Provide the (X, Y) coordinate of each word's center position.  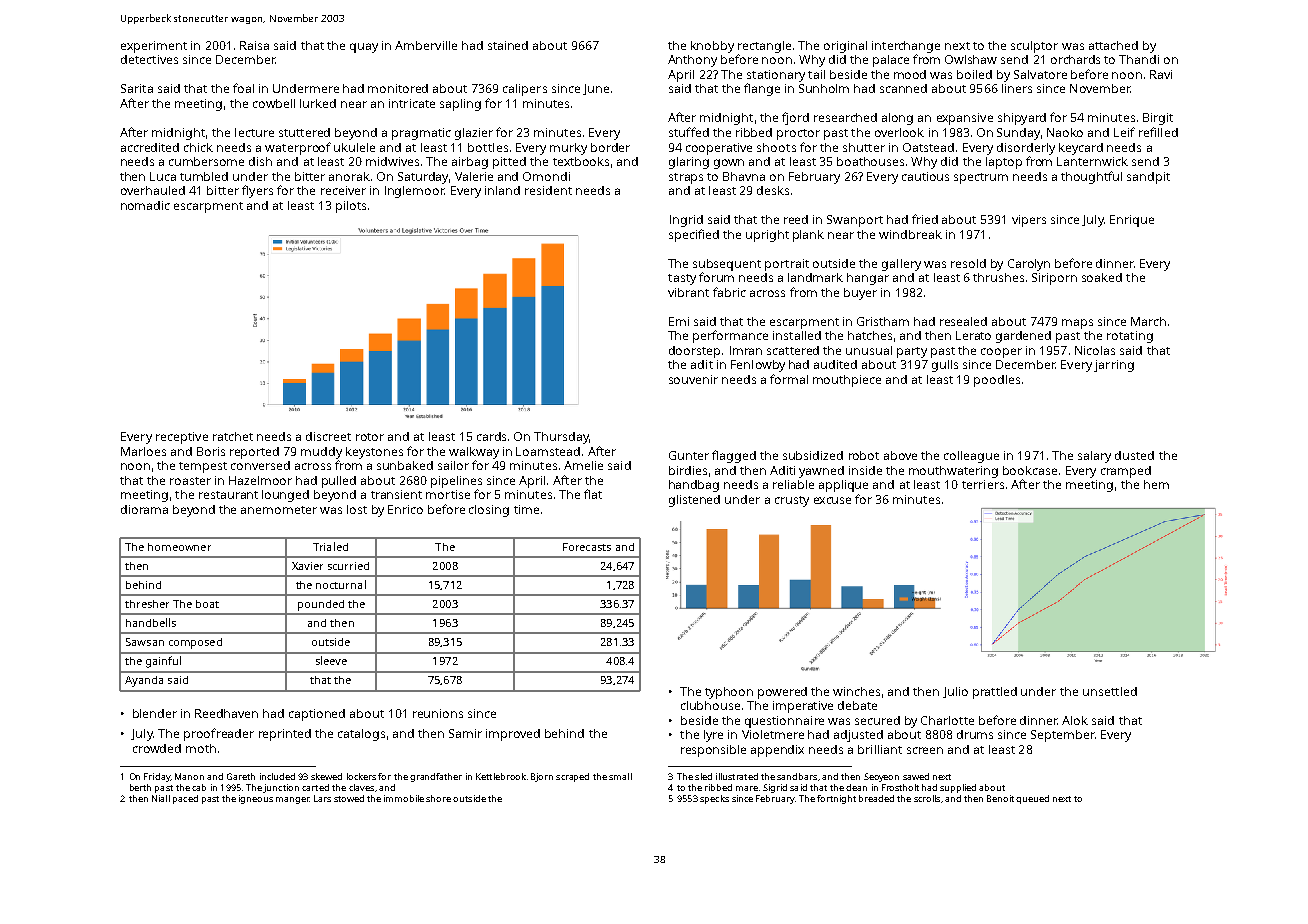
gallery (901, 265)
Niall (161, 798)
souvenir (693, 379)
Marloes (143, 451)
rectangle (764, 47)
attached (1113, 45)
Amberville (426, 45)
